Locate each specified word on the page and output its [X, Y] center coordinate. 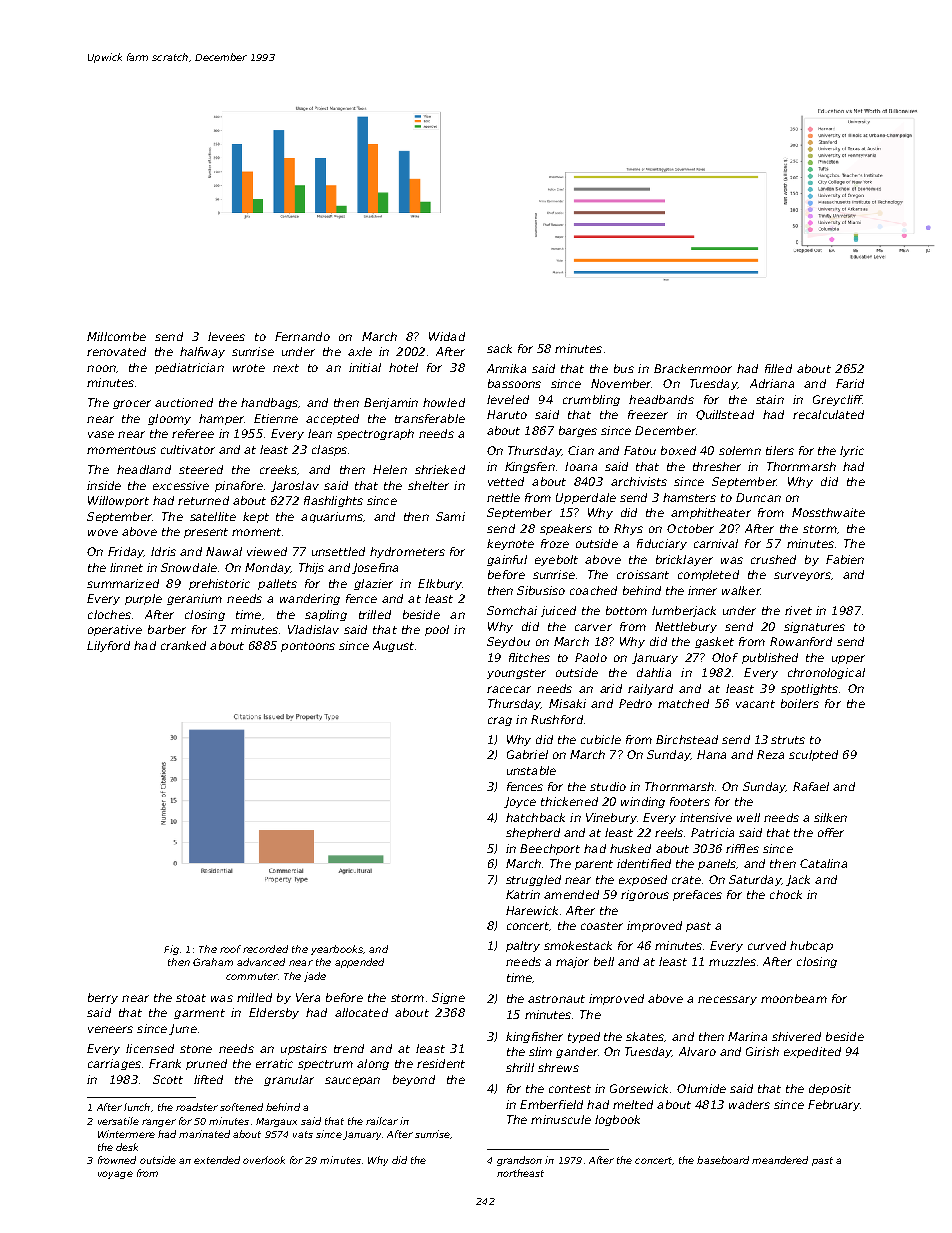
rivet [798, 610]
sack [499, 348]
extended [217, 1160]
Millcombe [116, 336]
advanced [261, 962]
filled [778, 368]
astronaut [556, 999]
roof [230, 949]
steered [201, 469]
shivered [796, 1036]
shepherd [533, 833]
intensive [706, 817]
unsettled [338, 551]
